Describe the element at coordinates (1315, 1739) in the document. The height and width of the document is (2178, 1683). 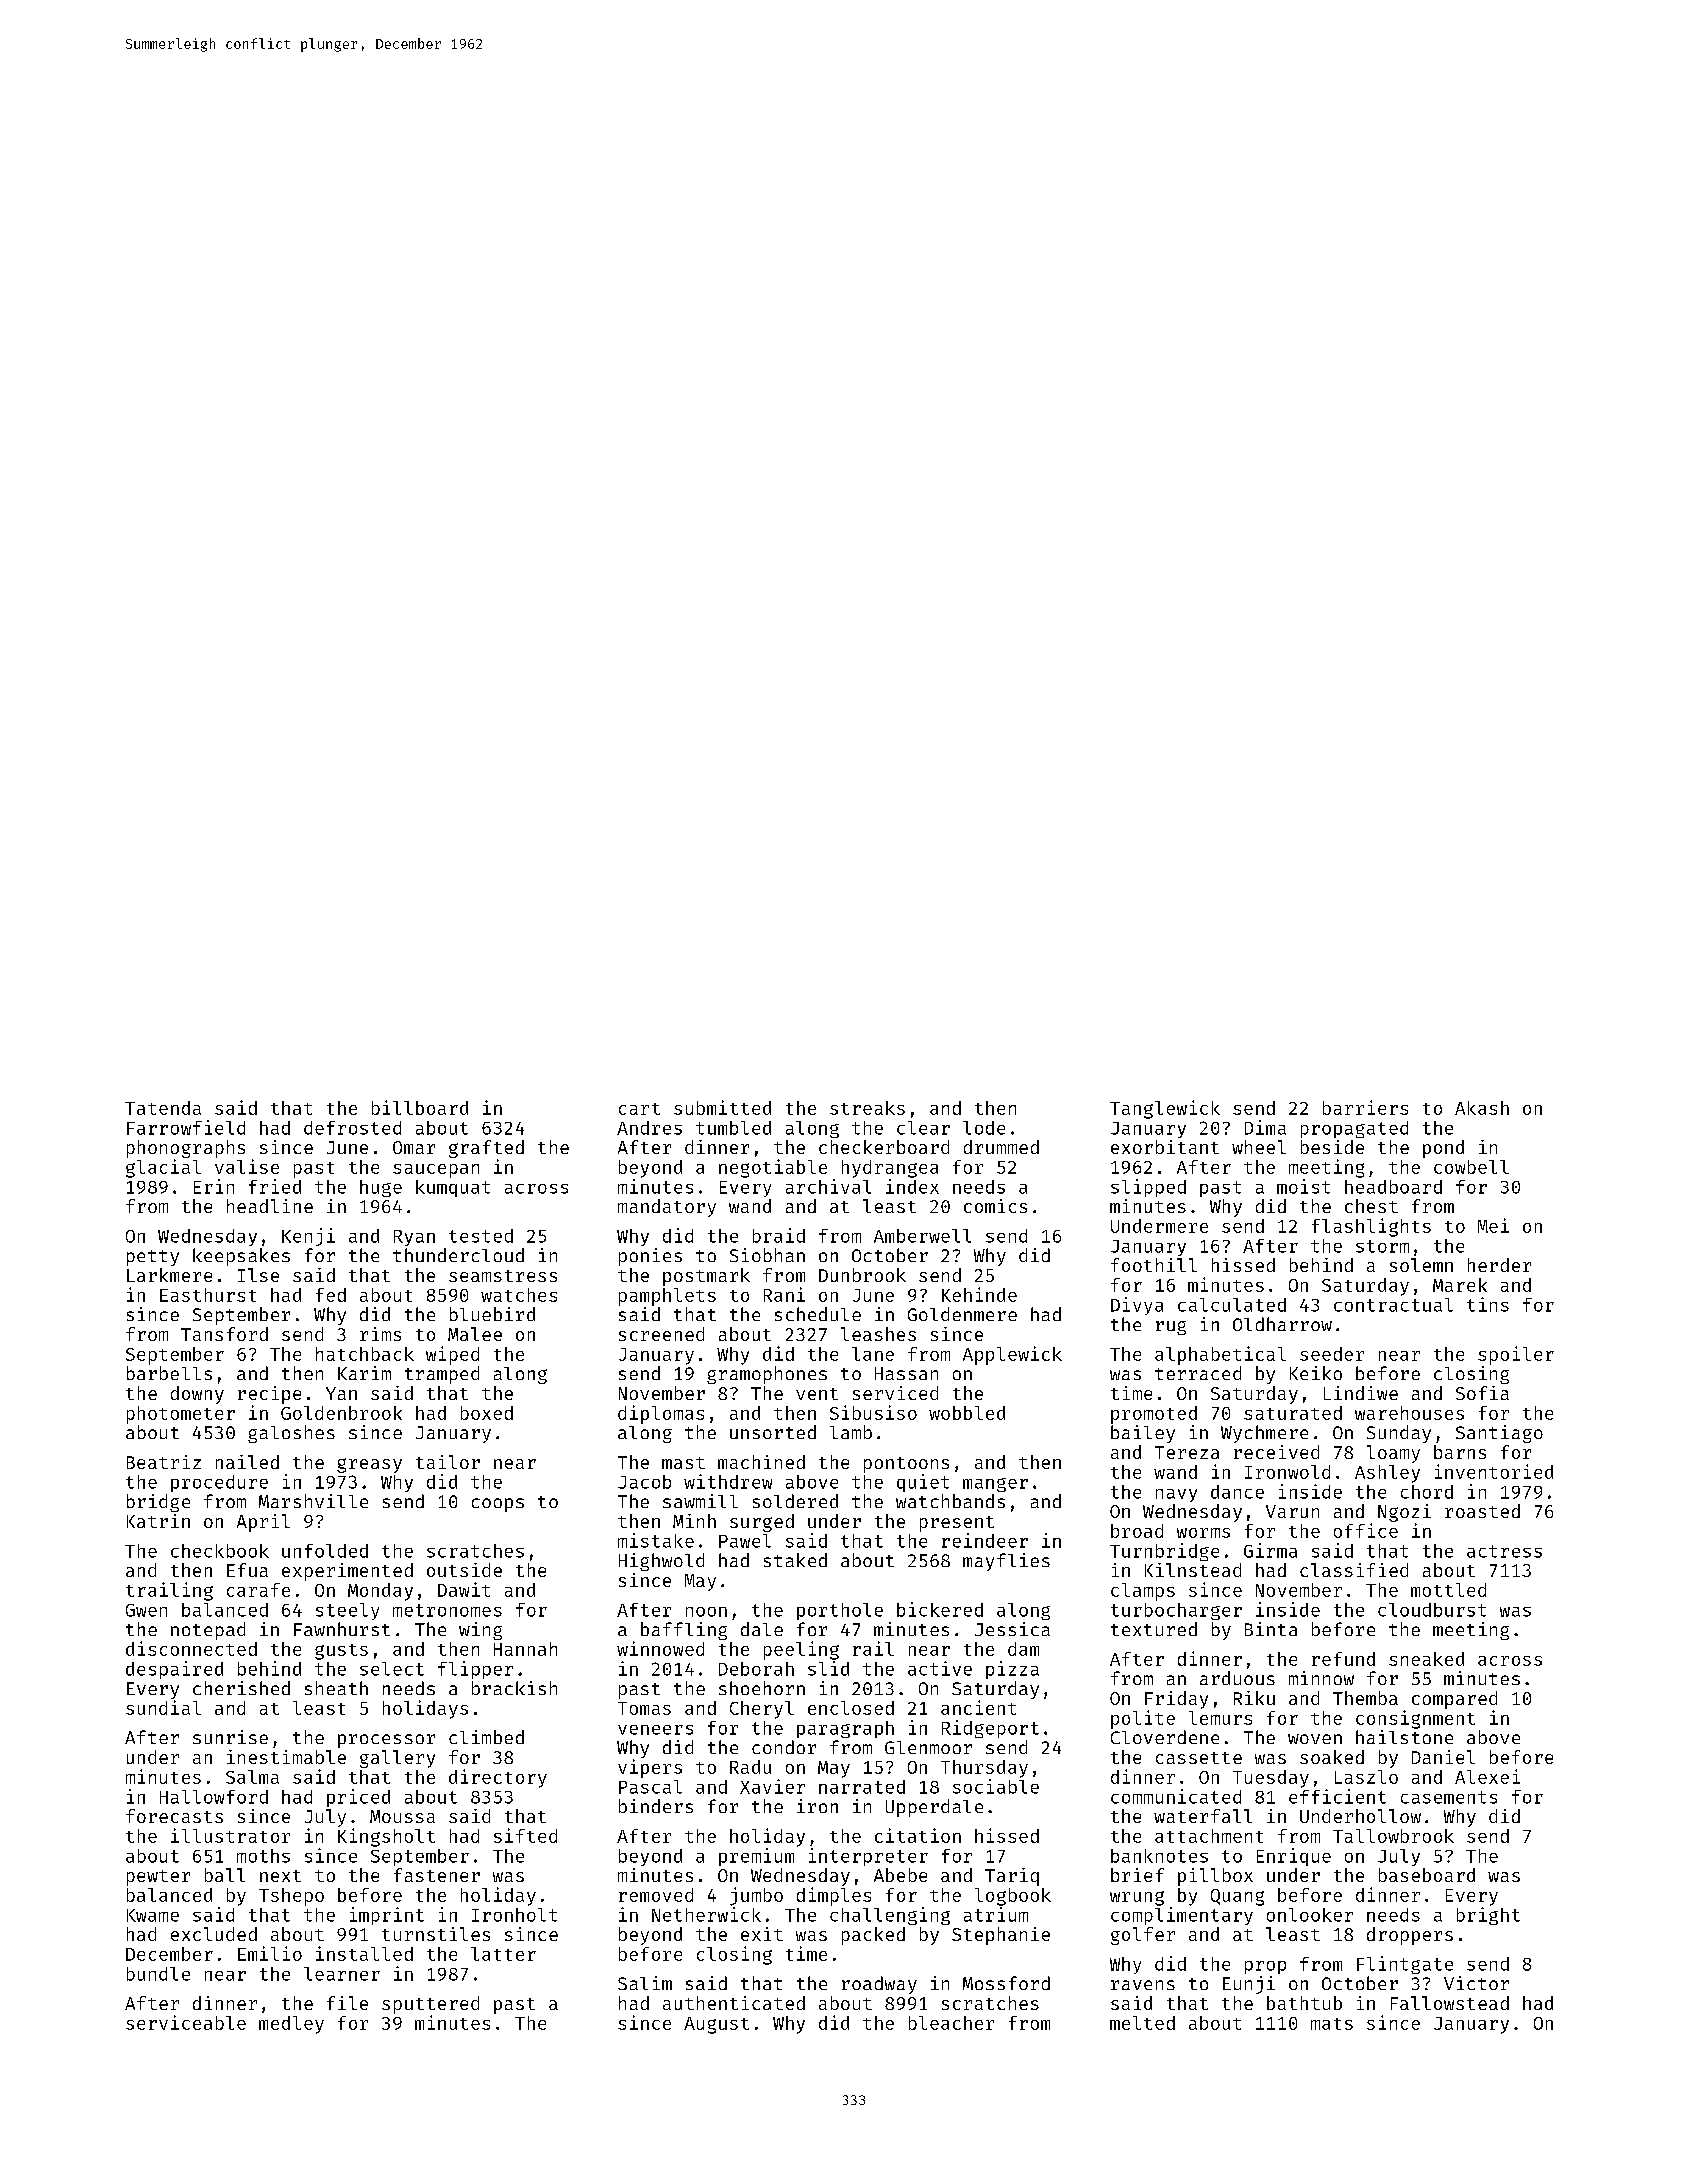
I see `woven` at that location.
